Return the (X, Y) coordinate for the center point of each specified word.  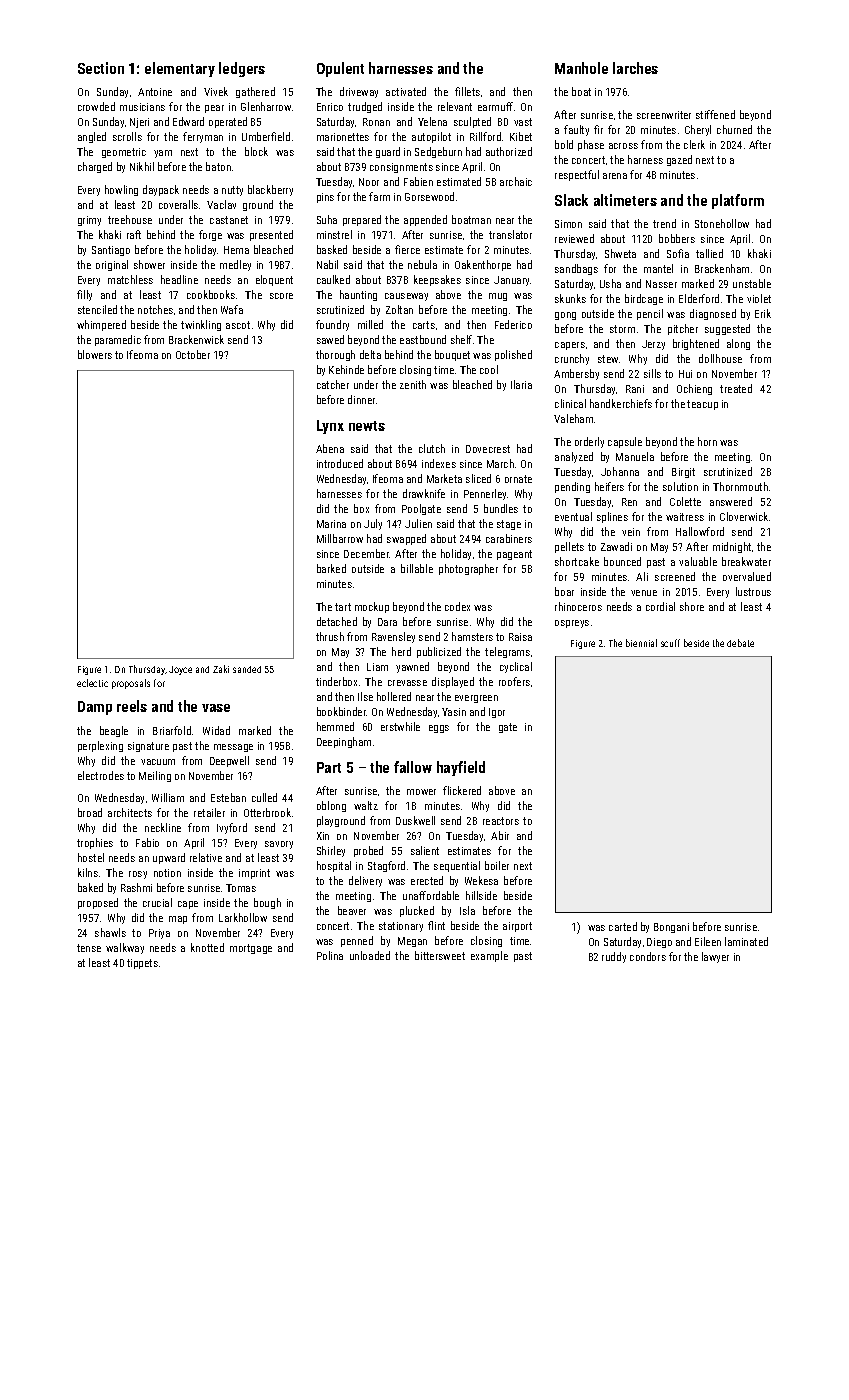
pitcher (683, 329)
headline (179, 279)
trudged (365, 107)
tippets (142, 964)
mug (498, 297)
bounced (622, 561)
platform (738, 201)
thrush (330, 636)
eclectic (92, 683)
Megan (412, 942)
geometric (124, 153)
